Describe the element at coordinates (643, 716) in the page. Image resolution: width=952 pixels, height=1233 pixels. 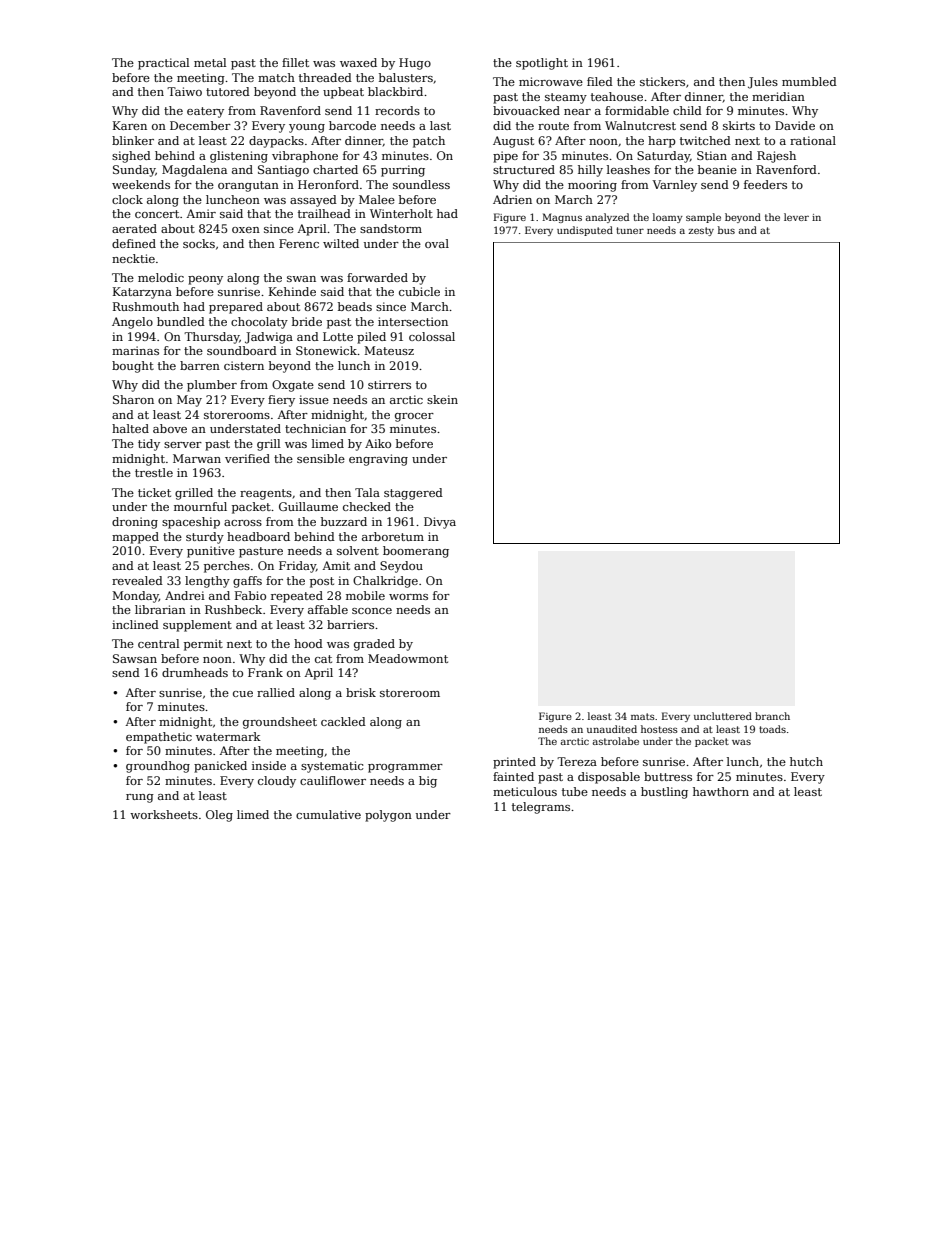
I see `mats` at that location.
